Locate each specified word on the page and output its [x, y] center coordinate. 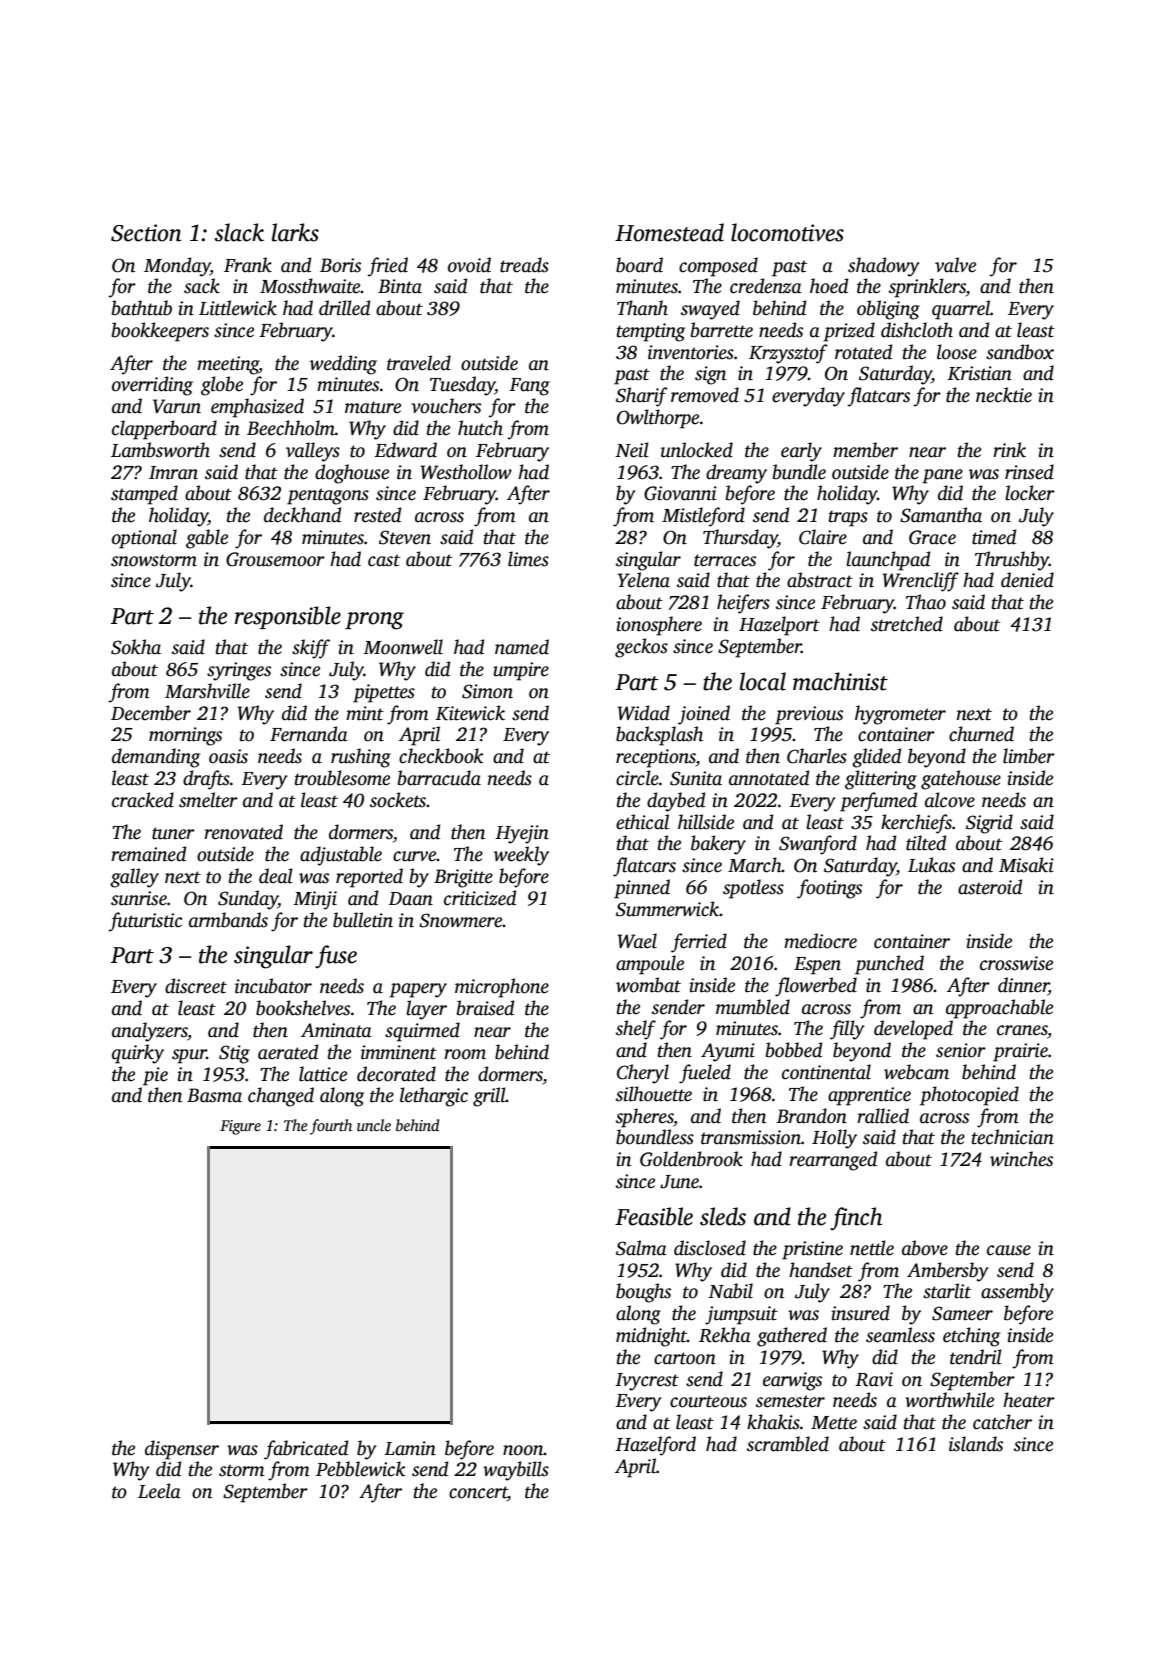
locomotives [787, 232]
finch [856, 1219]
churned [981, 734]
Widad [644, 713]
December [151, 713]
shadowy [884, 267]
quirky [138, 1054]
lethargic [434, 1097]
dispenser [182, 1450]
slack [239, 232]
